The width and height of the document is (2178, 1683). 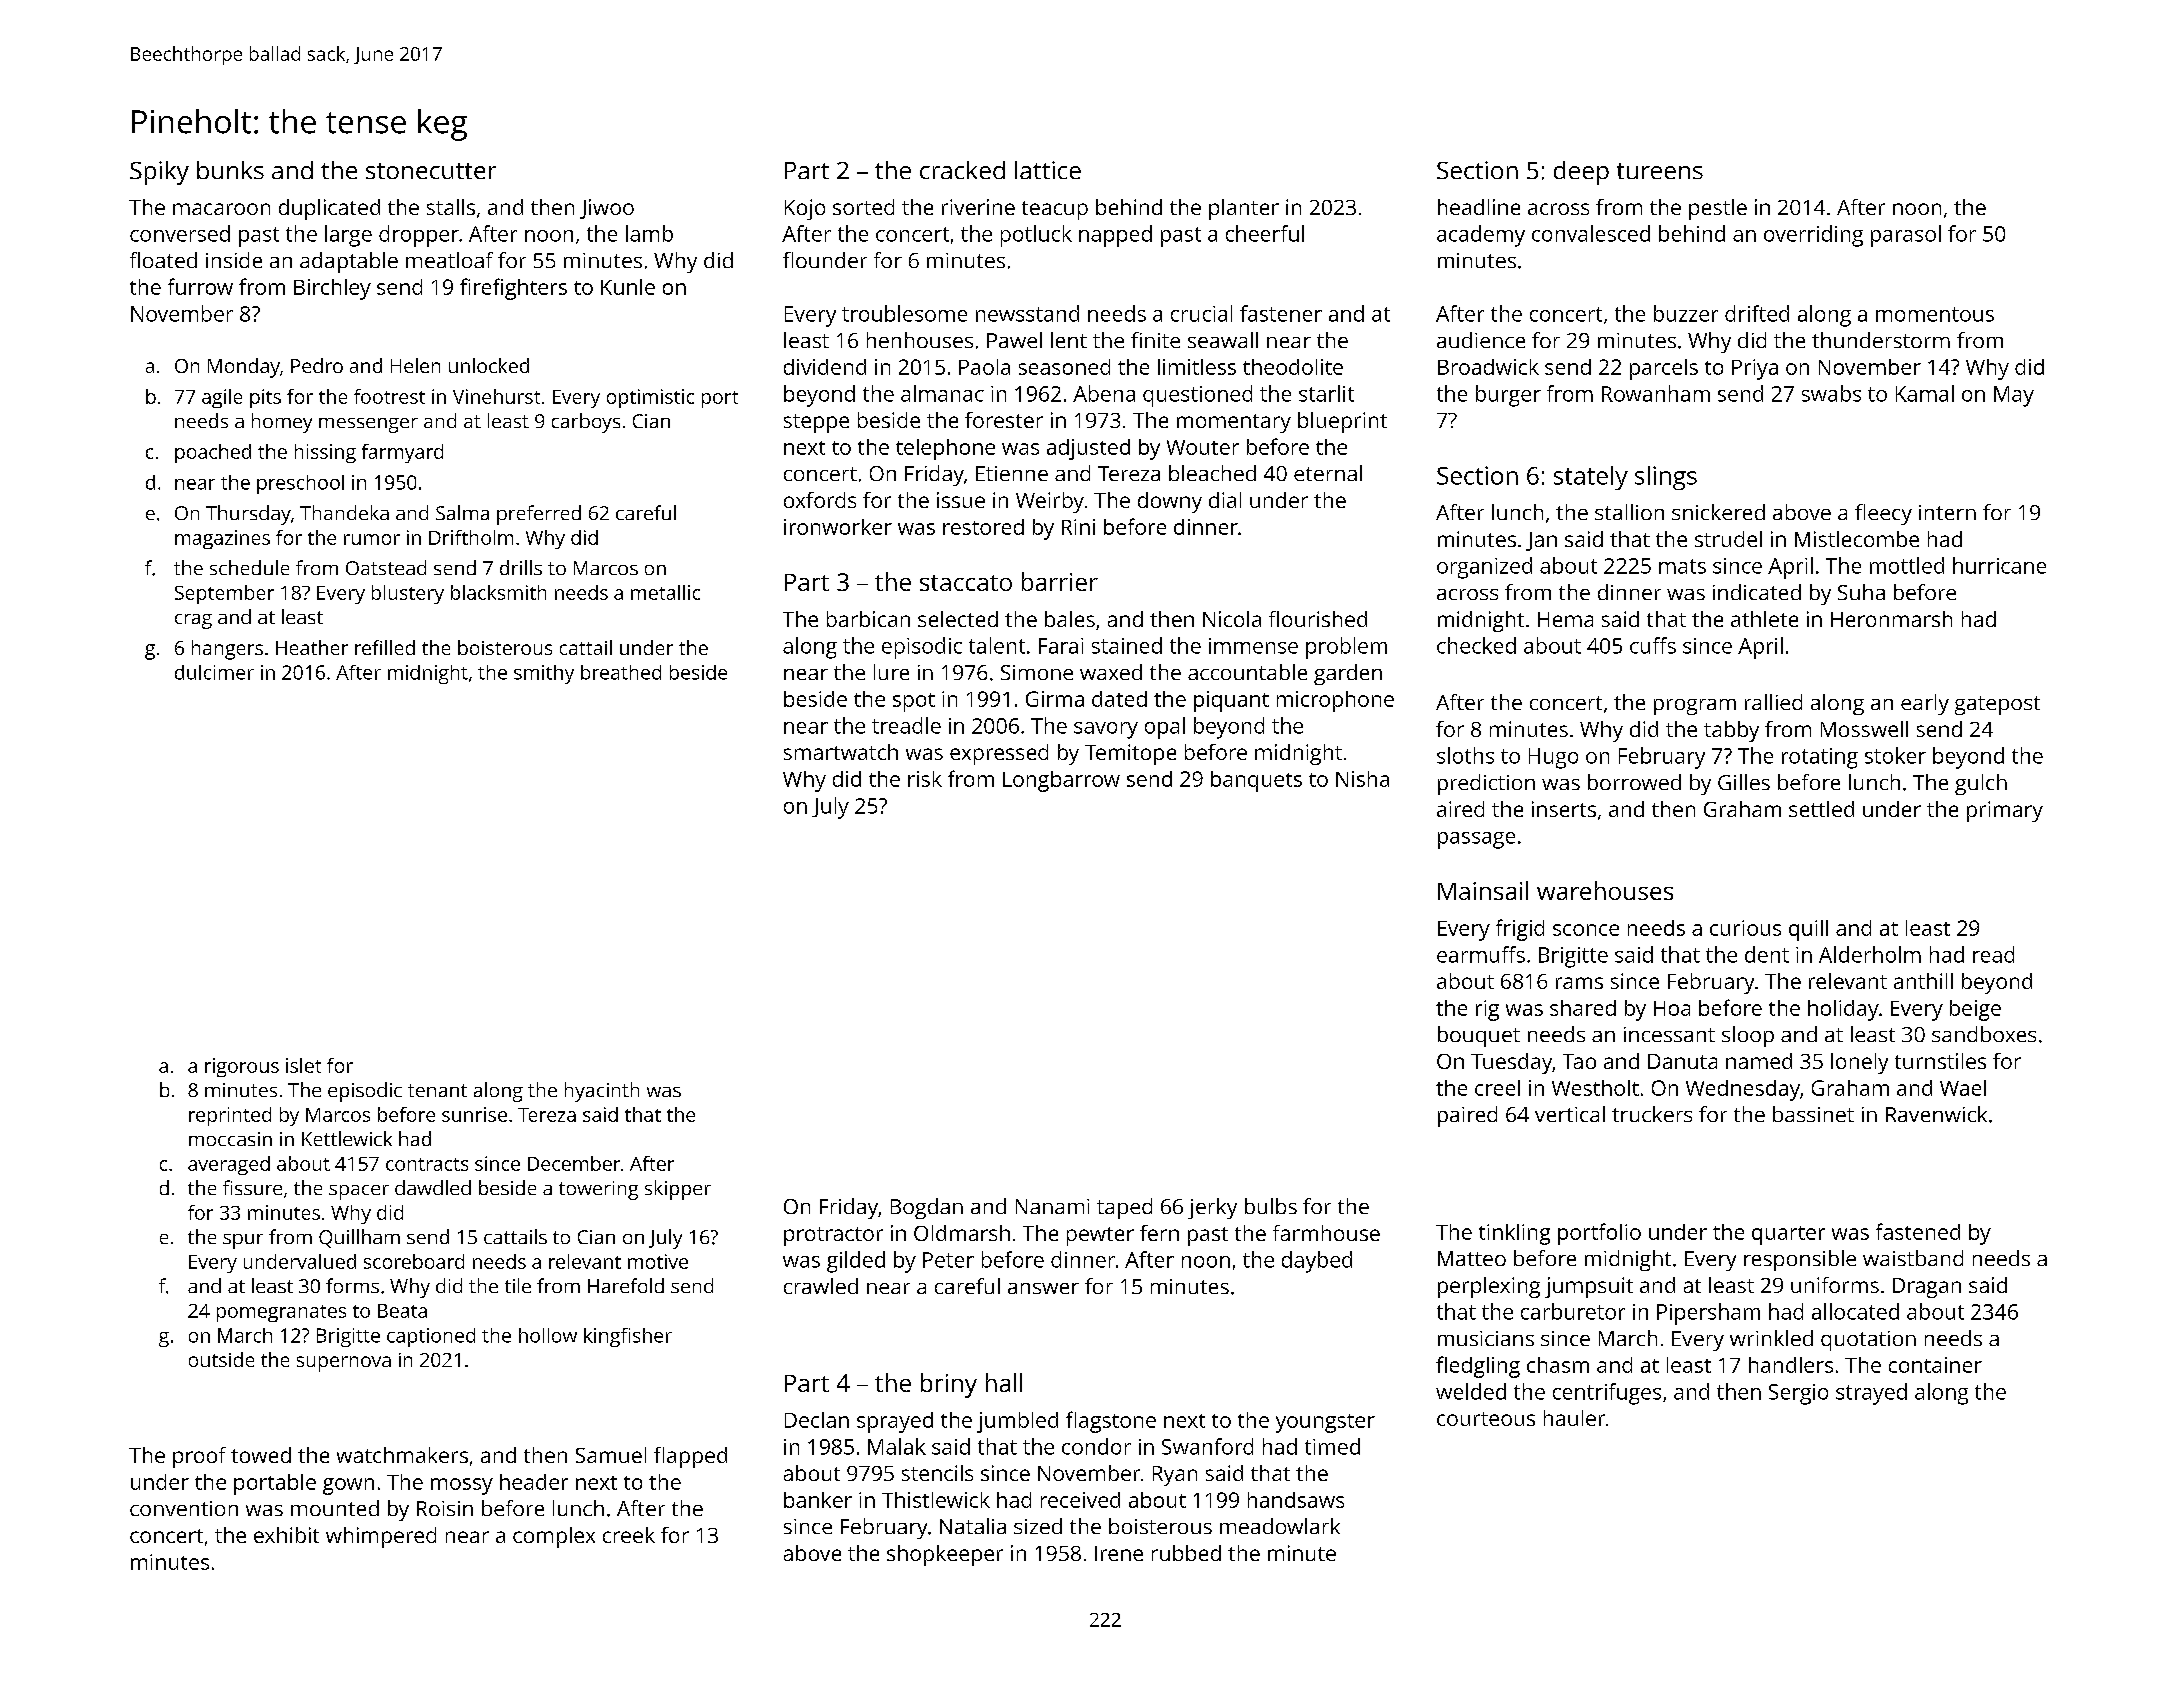 I want to click on sandboxes, so click(x=1984, y=1034).
